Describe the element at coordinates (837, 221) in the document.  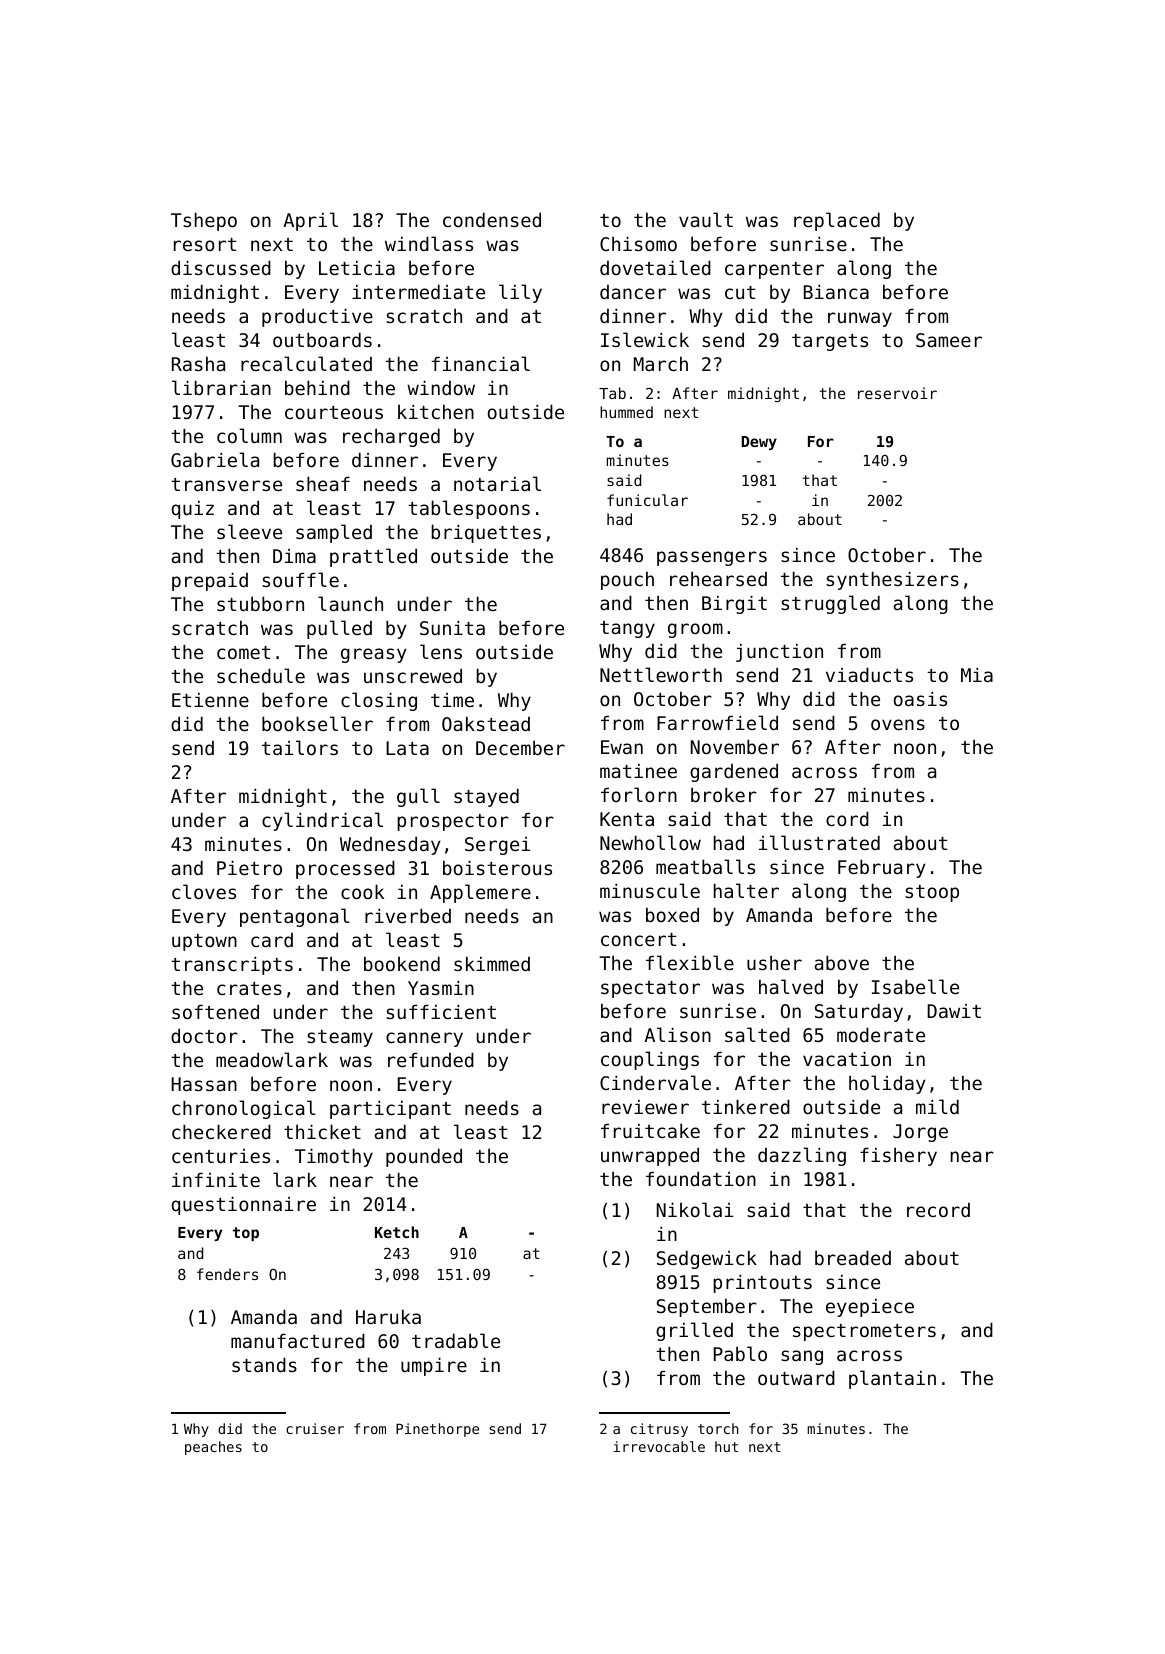
I see `replaced` at that location.
